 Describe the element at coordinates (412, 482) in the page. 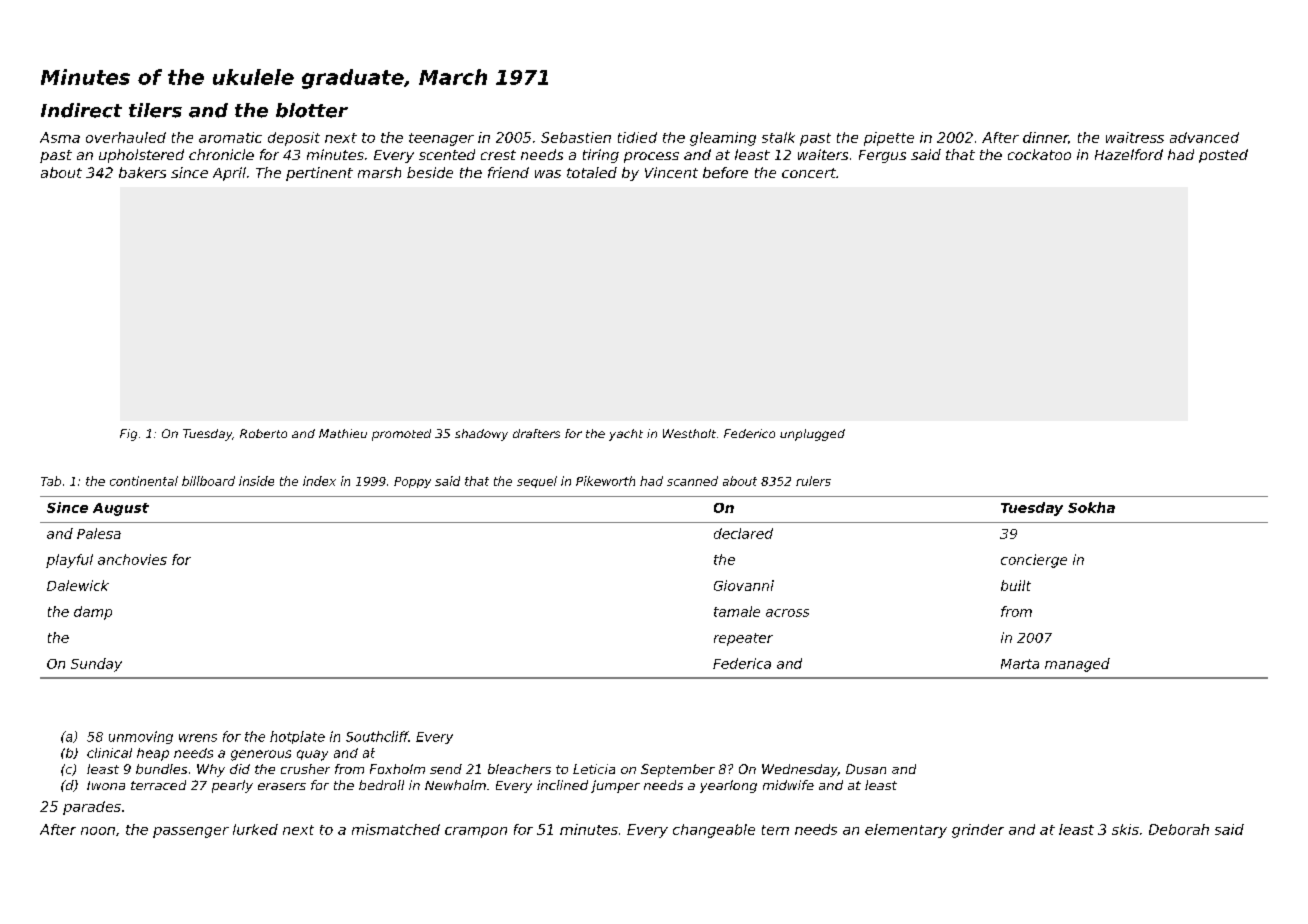

I see `Poppy` at that location.
